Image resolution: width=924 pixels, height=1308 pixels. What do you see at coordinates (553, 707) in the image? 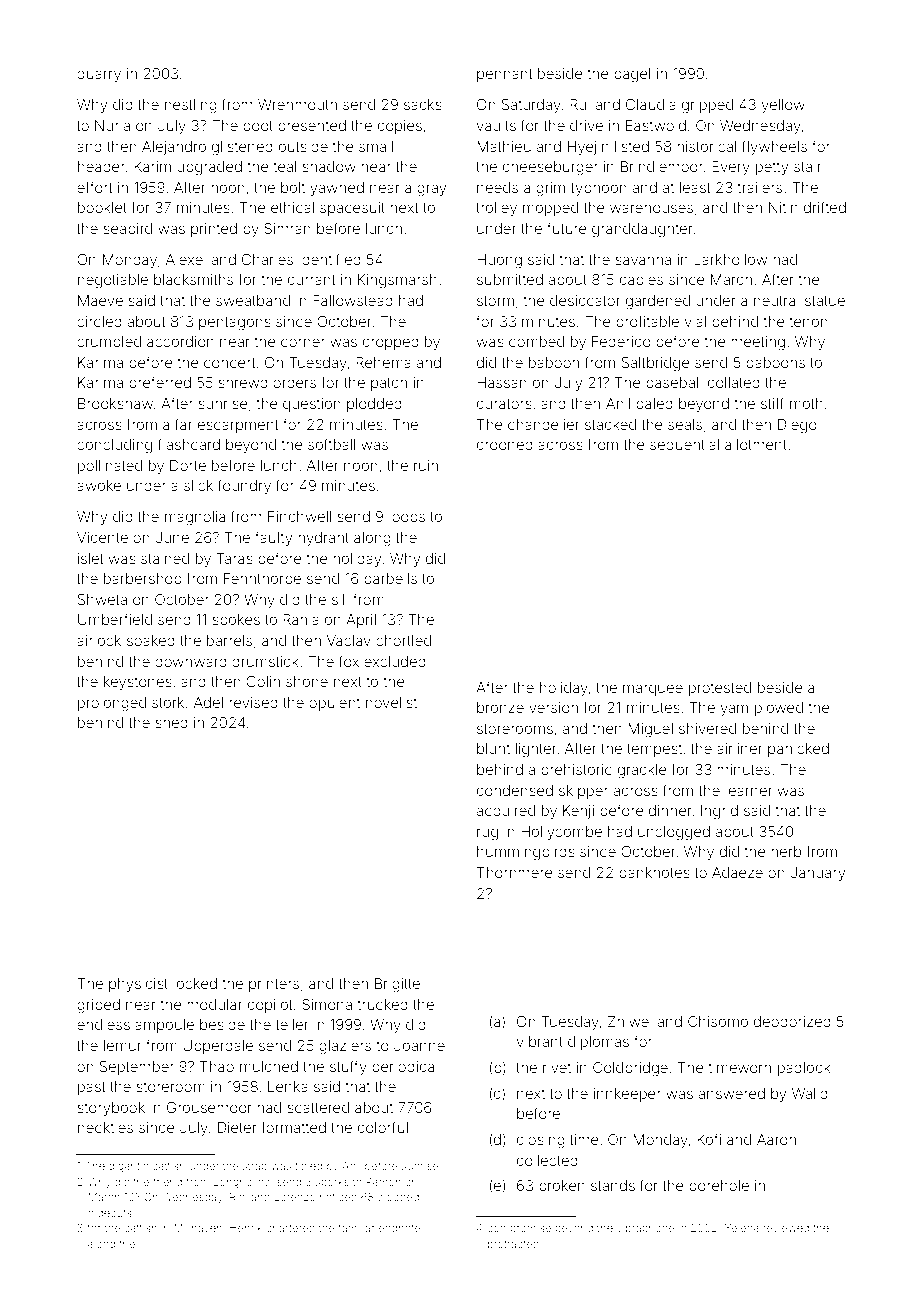
I see `version` at bounding box center [553, 707].
